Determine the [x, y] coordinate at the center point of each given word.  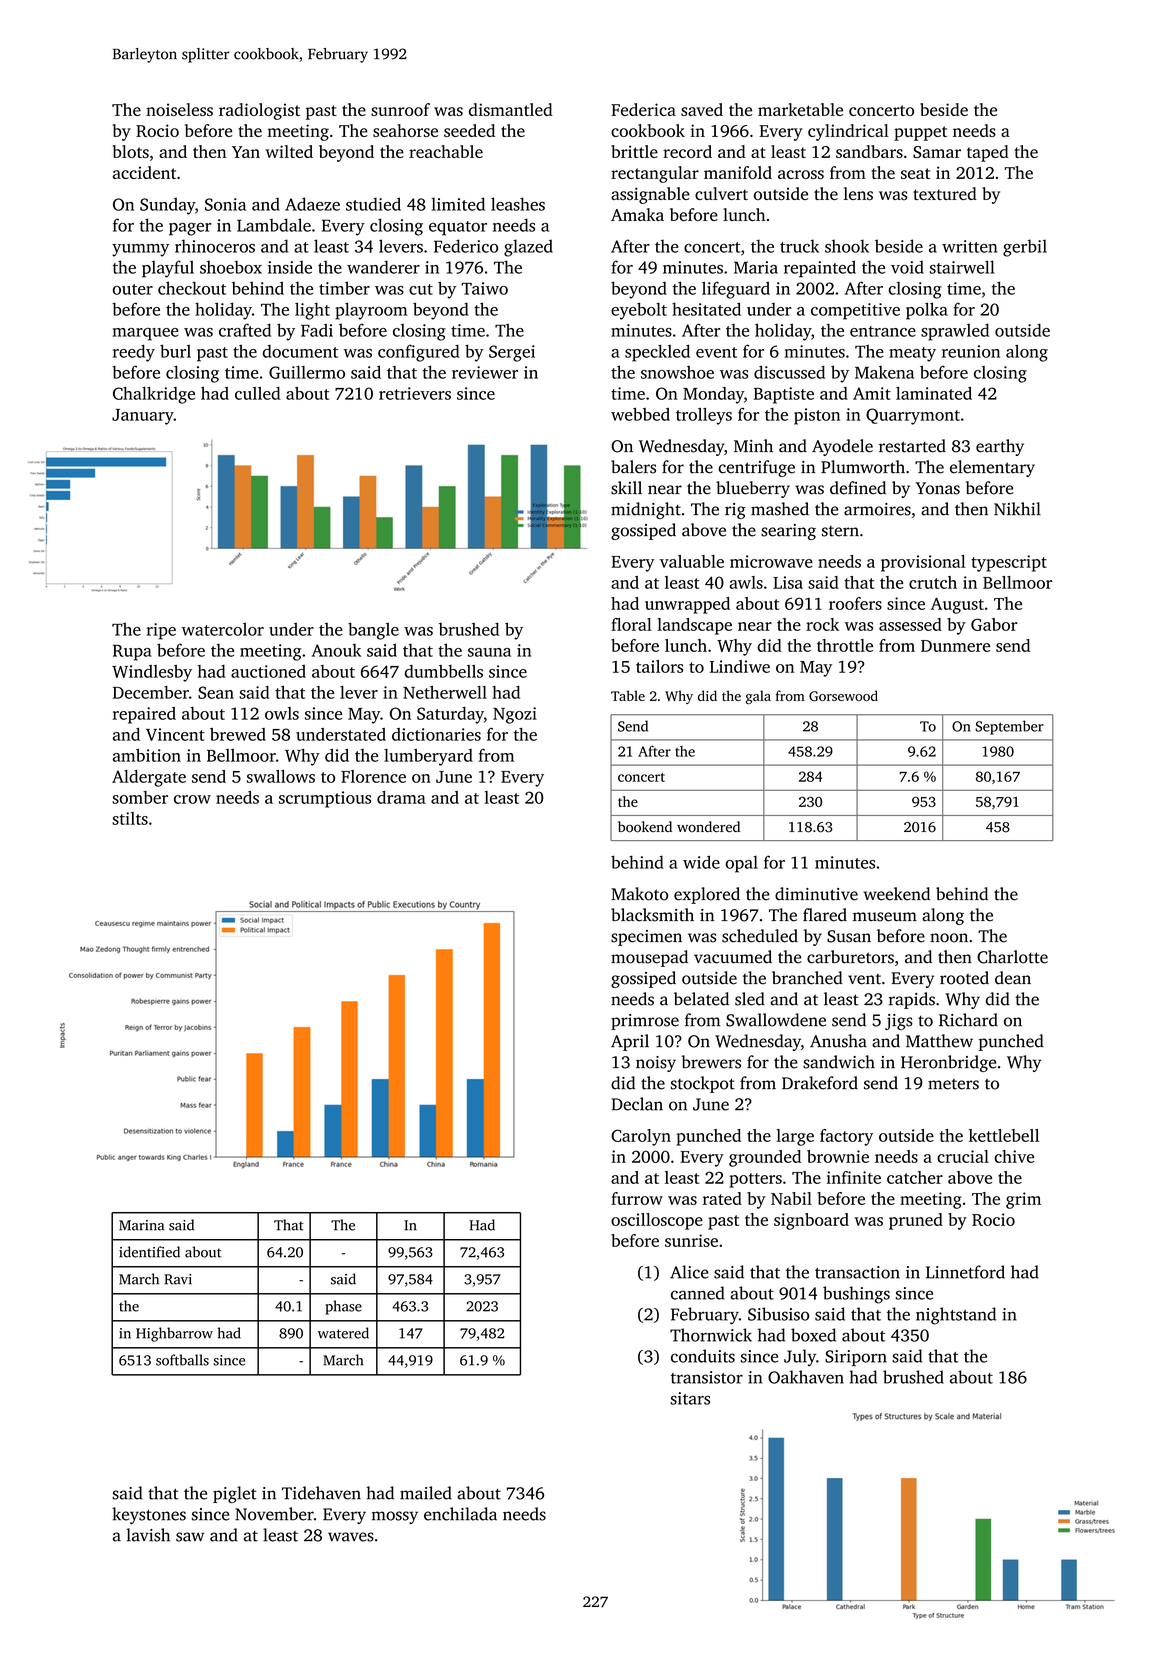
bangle [373, 631]
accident [144, 172]
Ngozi [515, 715]
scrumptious [325, 799]
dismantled [511, 109]
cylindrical [848, 132]
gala [758, 697]
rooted [964, 978]
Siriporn [856, 1358]
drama [401, 797]
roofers [855, 603]
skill [626, 488]
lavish [148, 1535]
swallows [281, 776]
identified [149, 1252]
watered [343, 1333]
